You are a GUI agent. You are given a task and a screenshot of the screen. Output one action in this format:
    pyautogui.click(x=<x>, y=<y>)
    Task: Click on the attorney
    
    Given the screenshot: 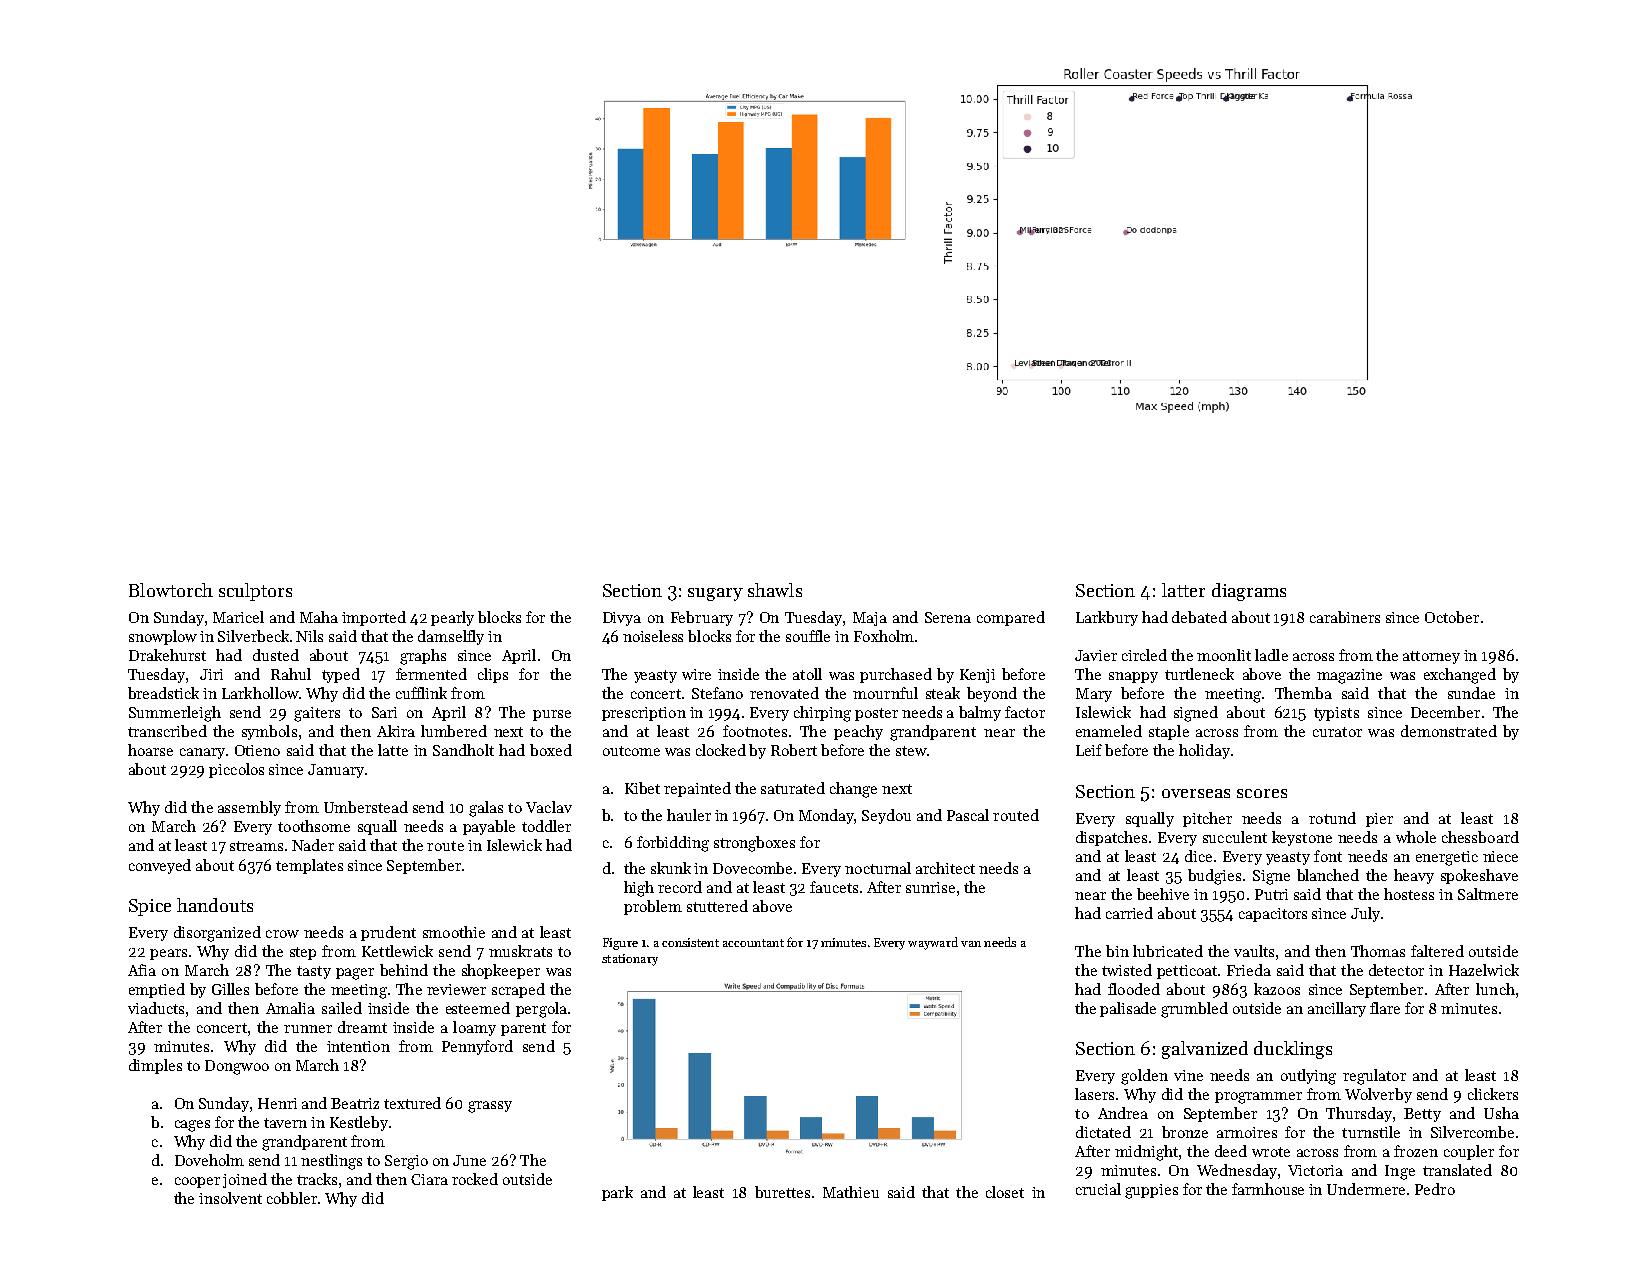 What is the action you would take?
    pyautogui.click(x=1431, y=657)
